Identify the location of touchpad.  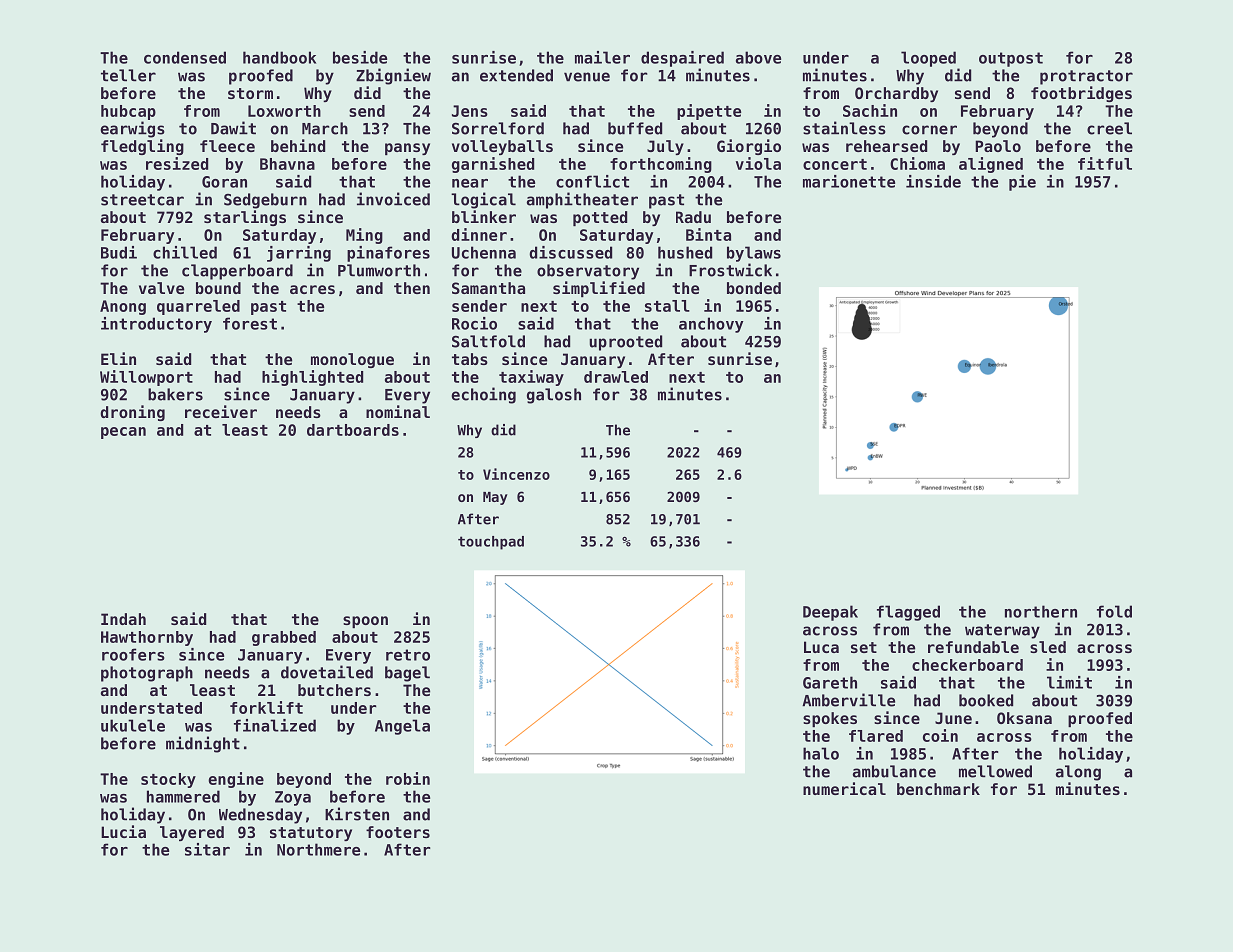
(491, 543).
